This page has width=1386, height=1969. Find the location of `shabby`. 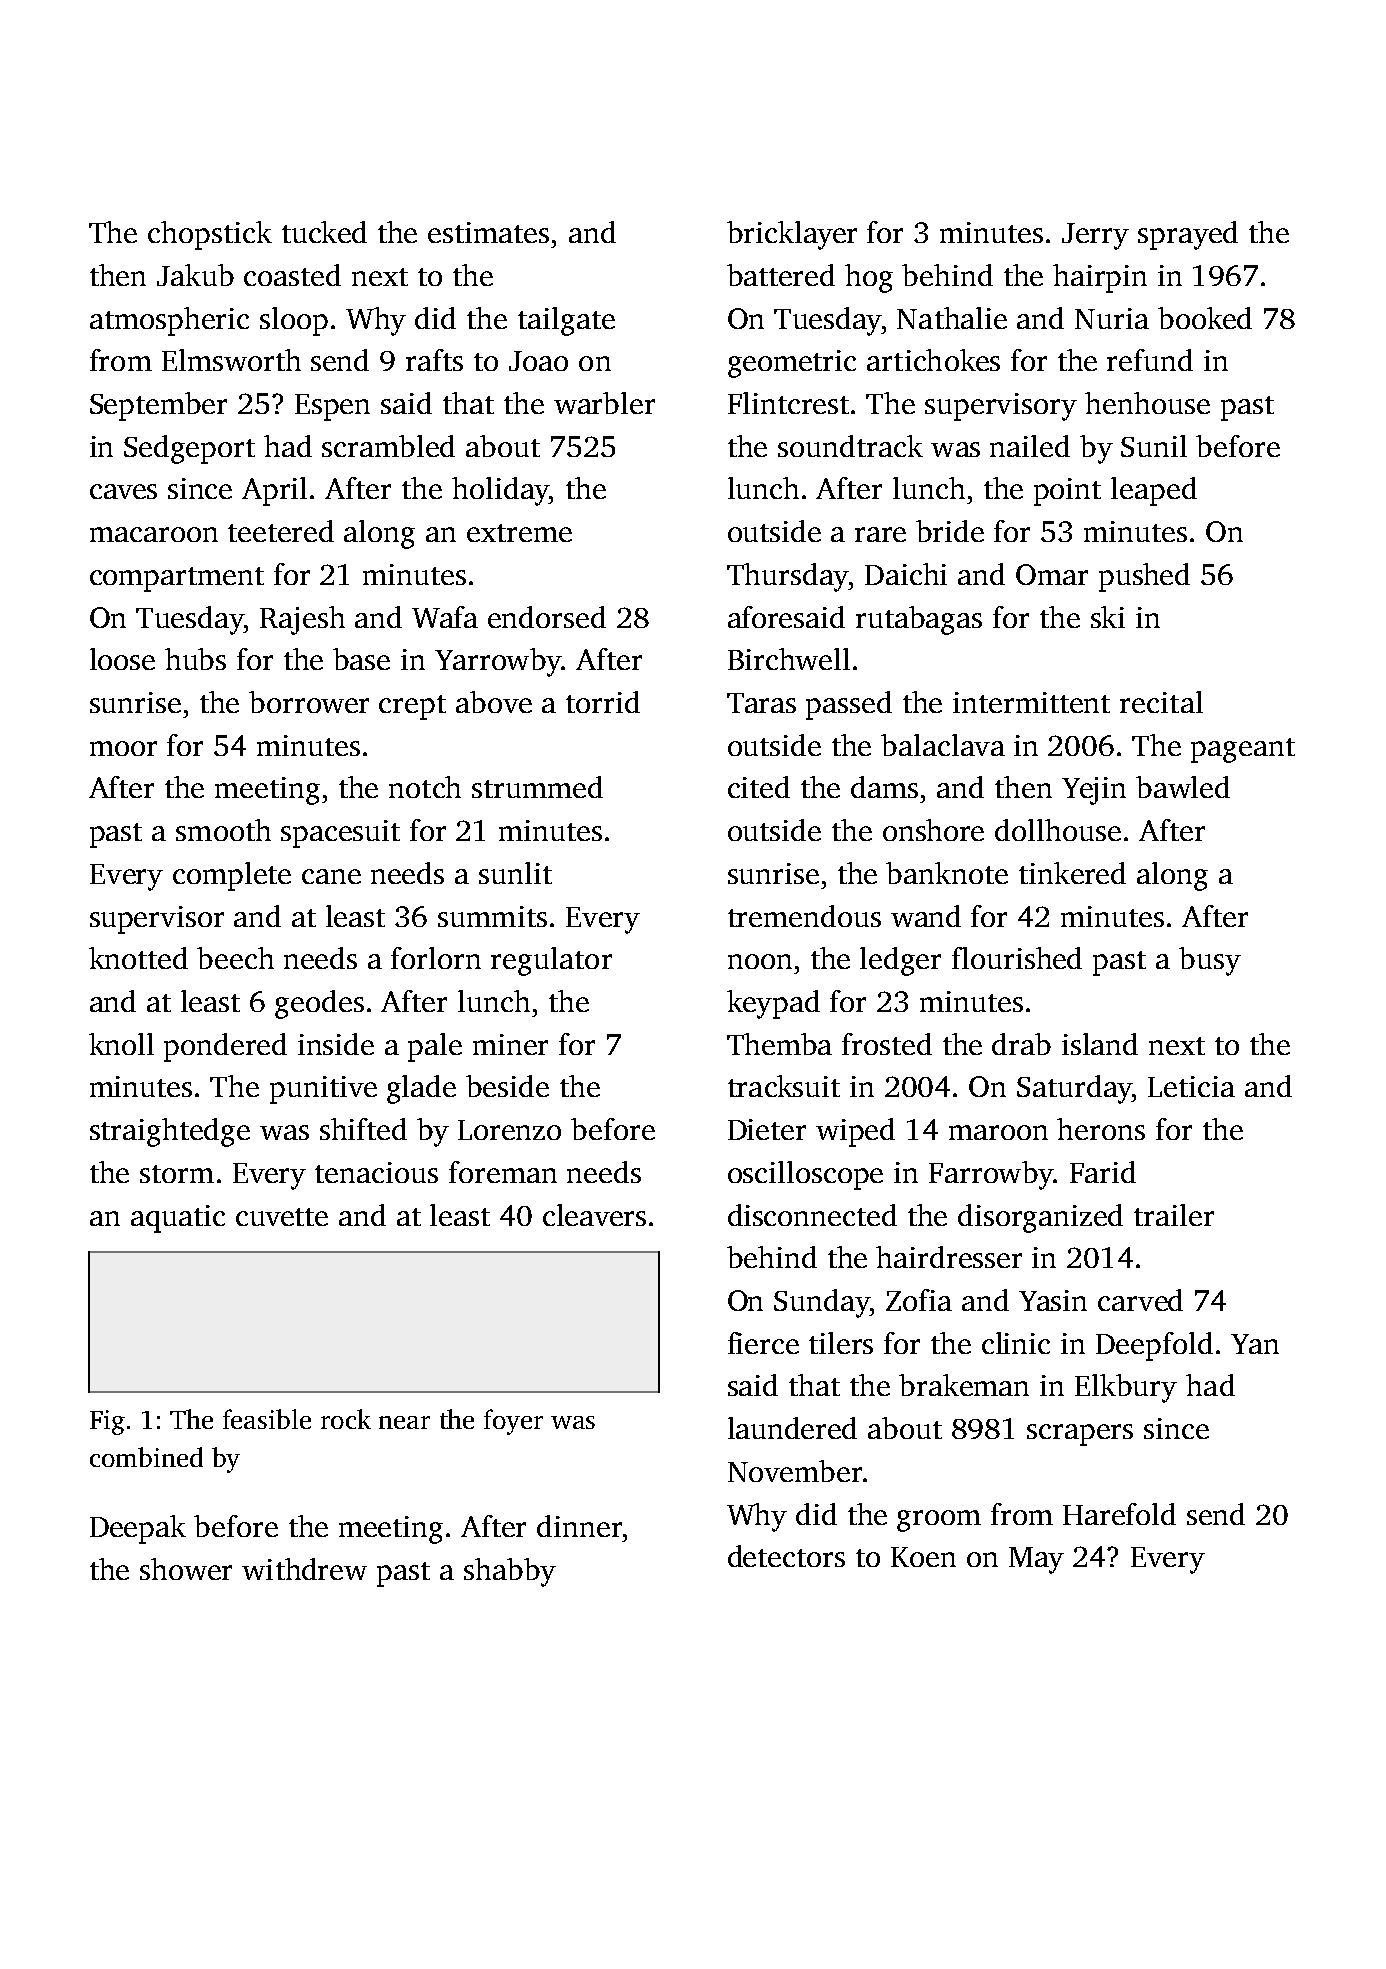

shabby is located at coordinates (510, 1572).
